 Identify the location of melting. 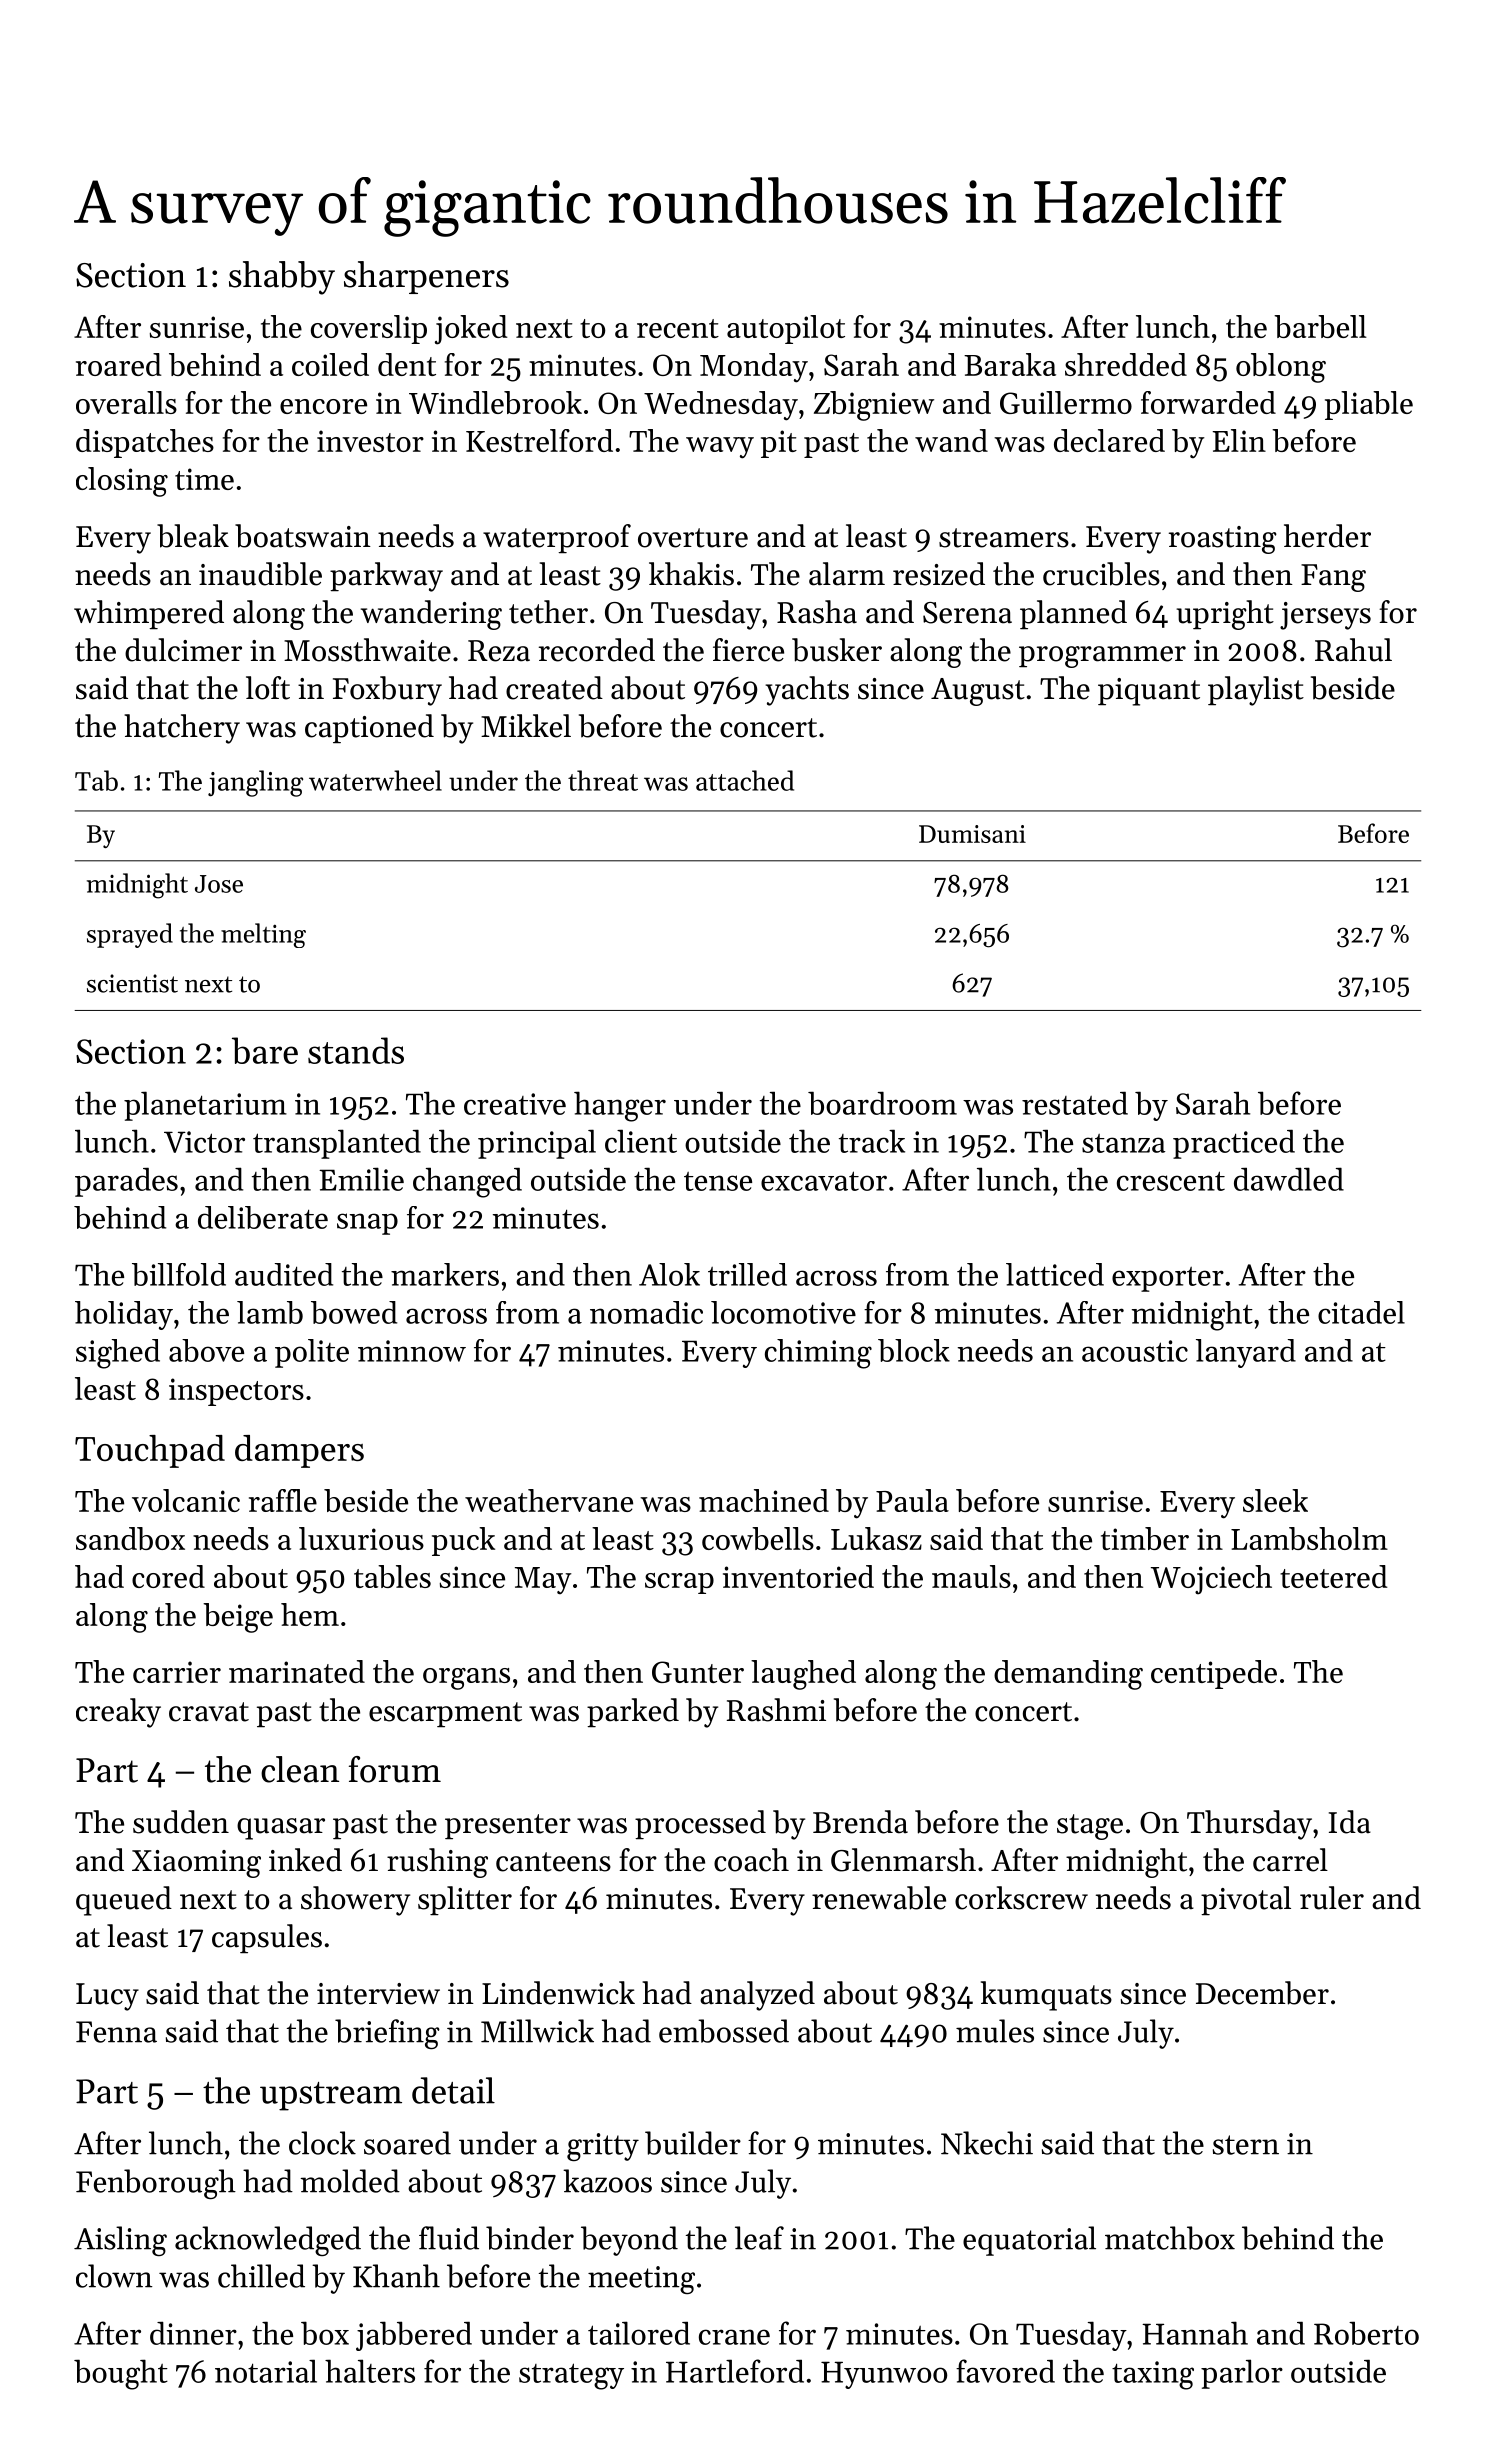
(263, 935).
